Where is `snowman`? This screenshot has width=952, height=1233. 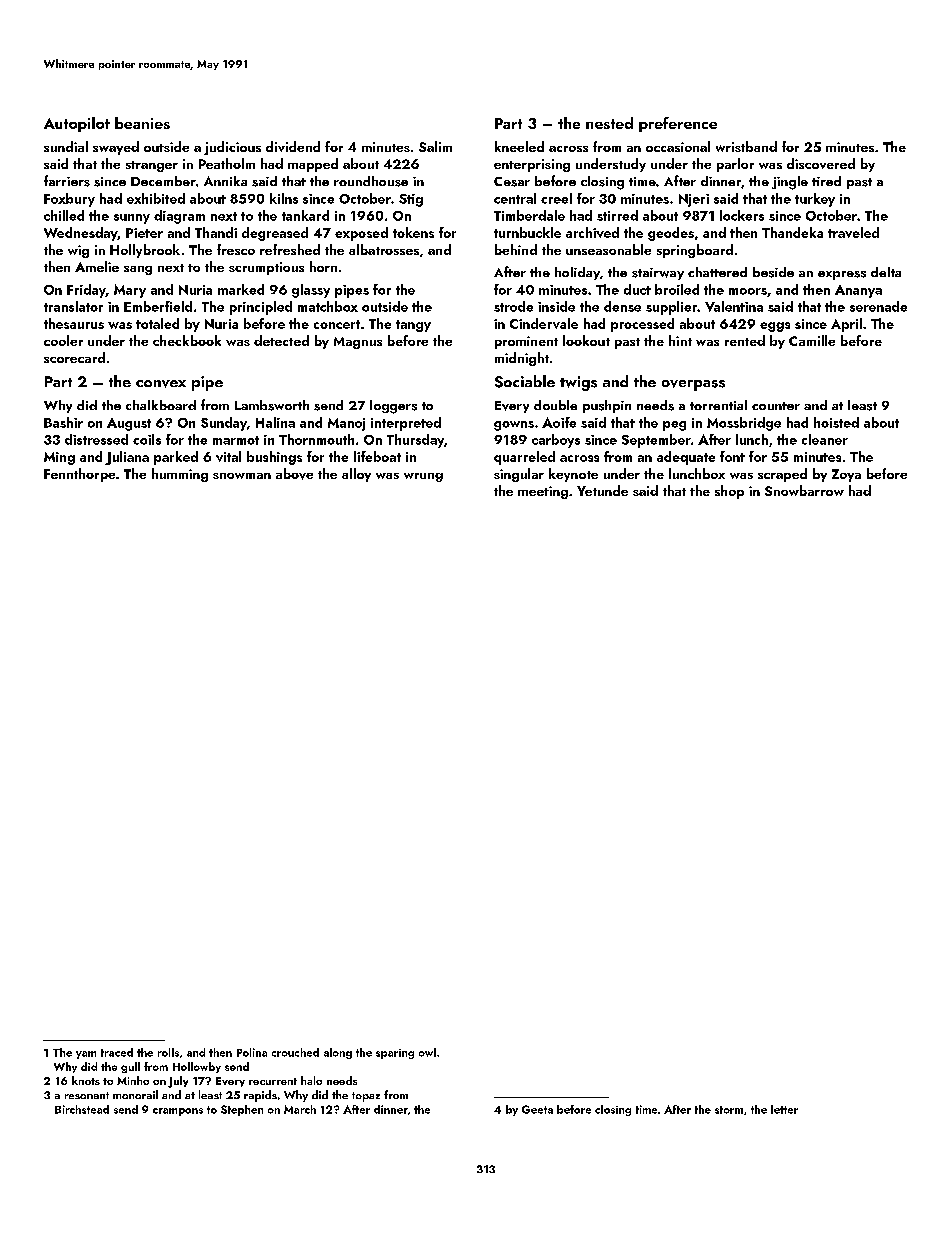
snowman is located at coordinates (242, 476).
